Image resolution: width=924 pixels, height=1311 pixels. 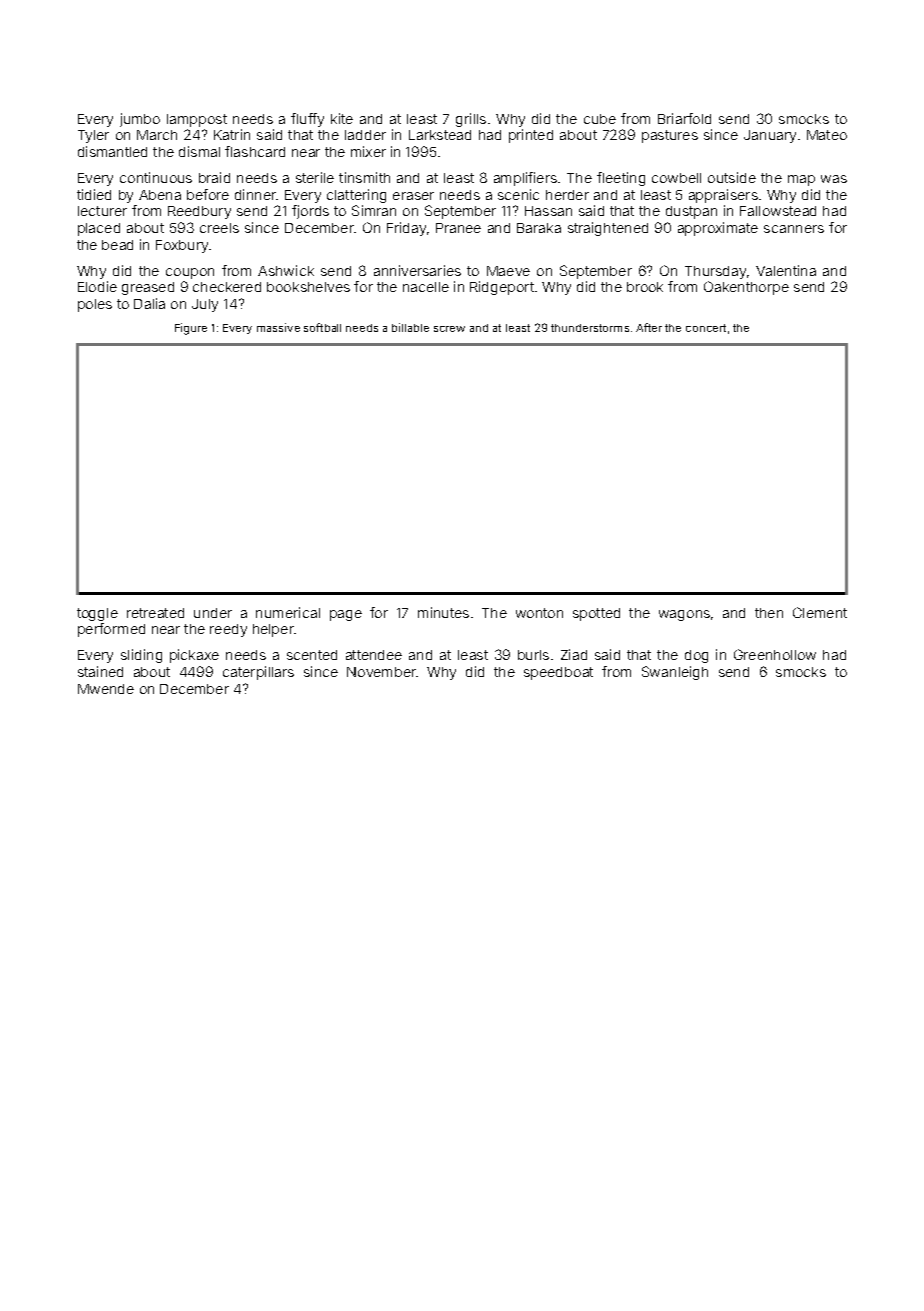 I want to click on billable, so click(x=410, y=327).
